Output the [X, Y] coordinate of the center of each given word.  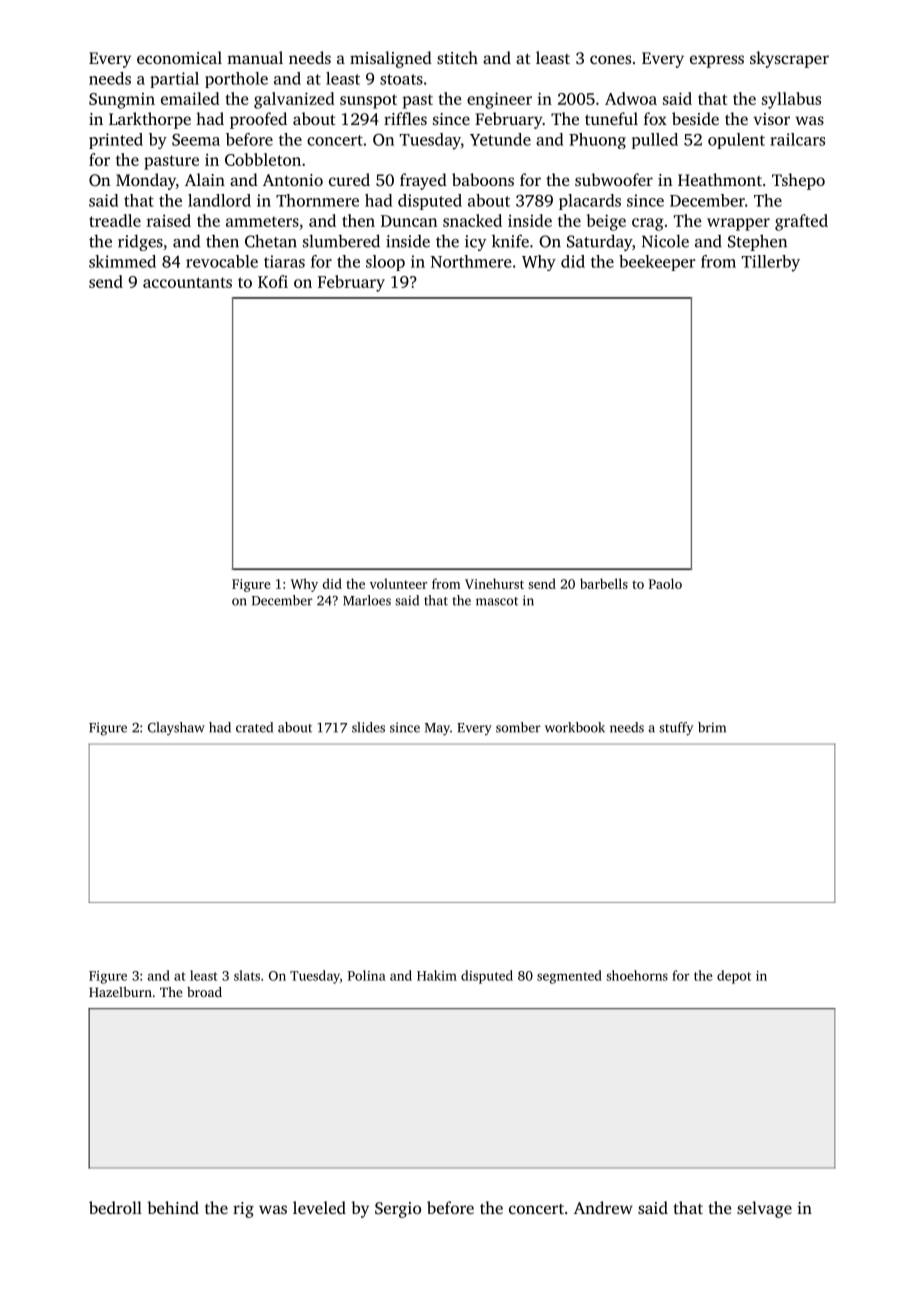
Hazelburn [120, 992]
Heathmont [720, 179]
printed [116, 141]
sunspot [368, 101]
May [437, 729]
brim [712, 727]
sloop [385, 263]
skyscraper [789, 59]
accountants [187, 282]
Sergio [398, 1210]
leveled [319, 1207]
